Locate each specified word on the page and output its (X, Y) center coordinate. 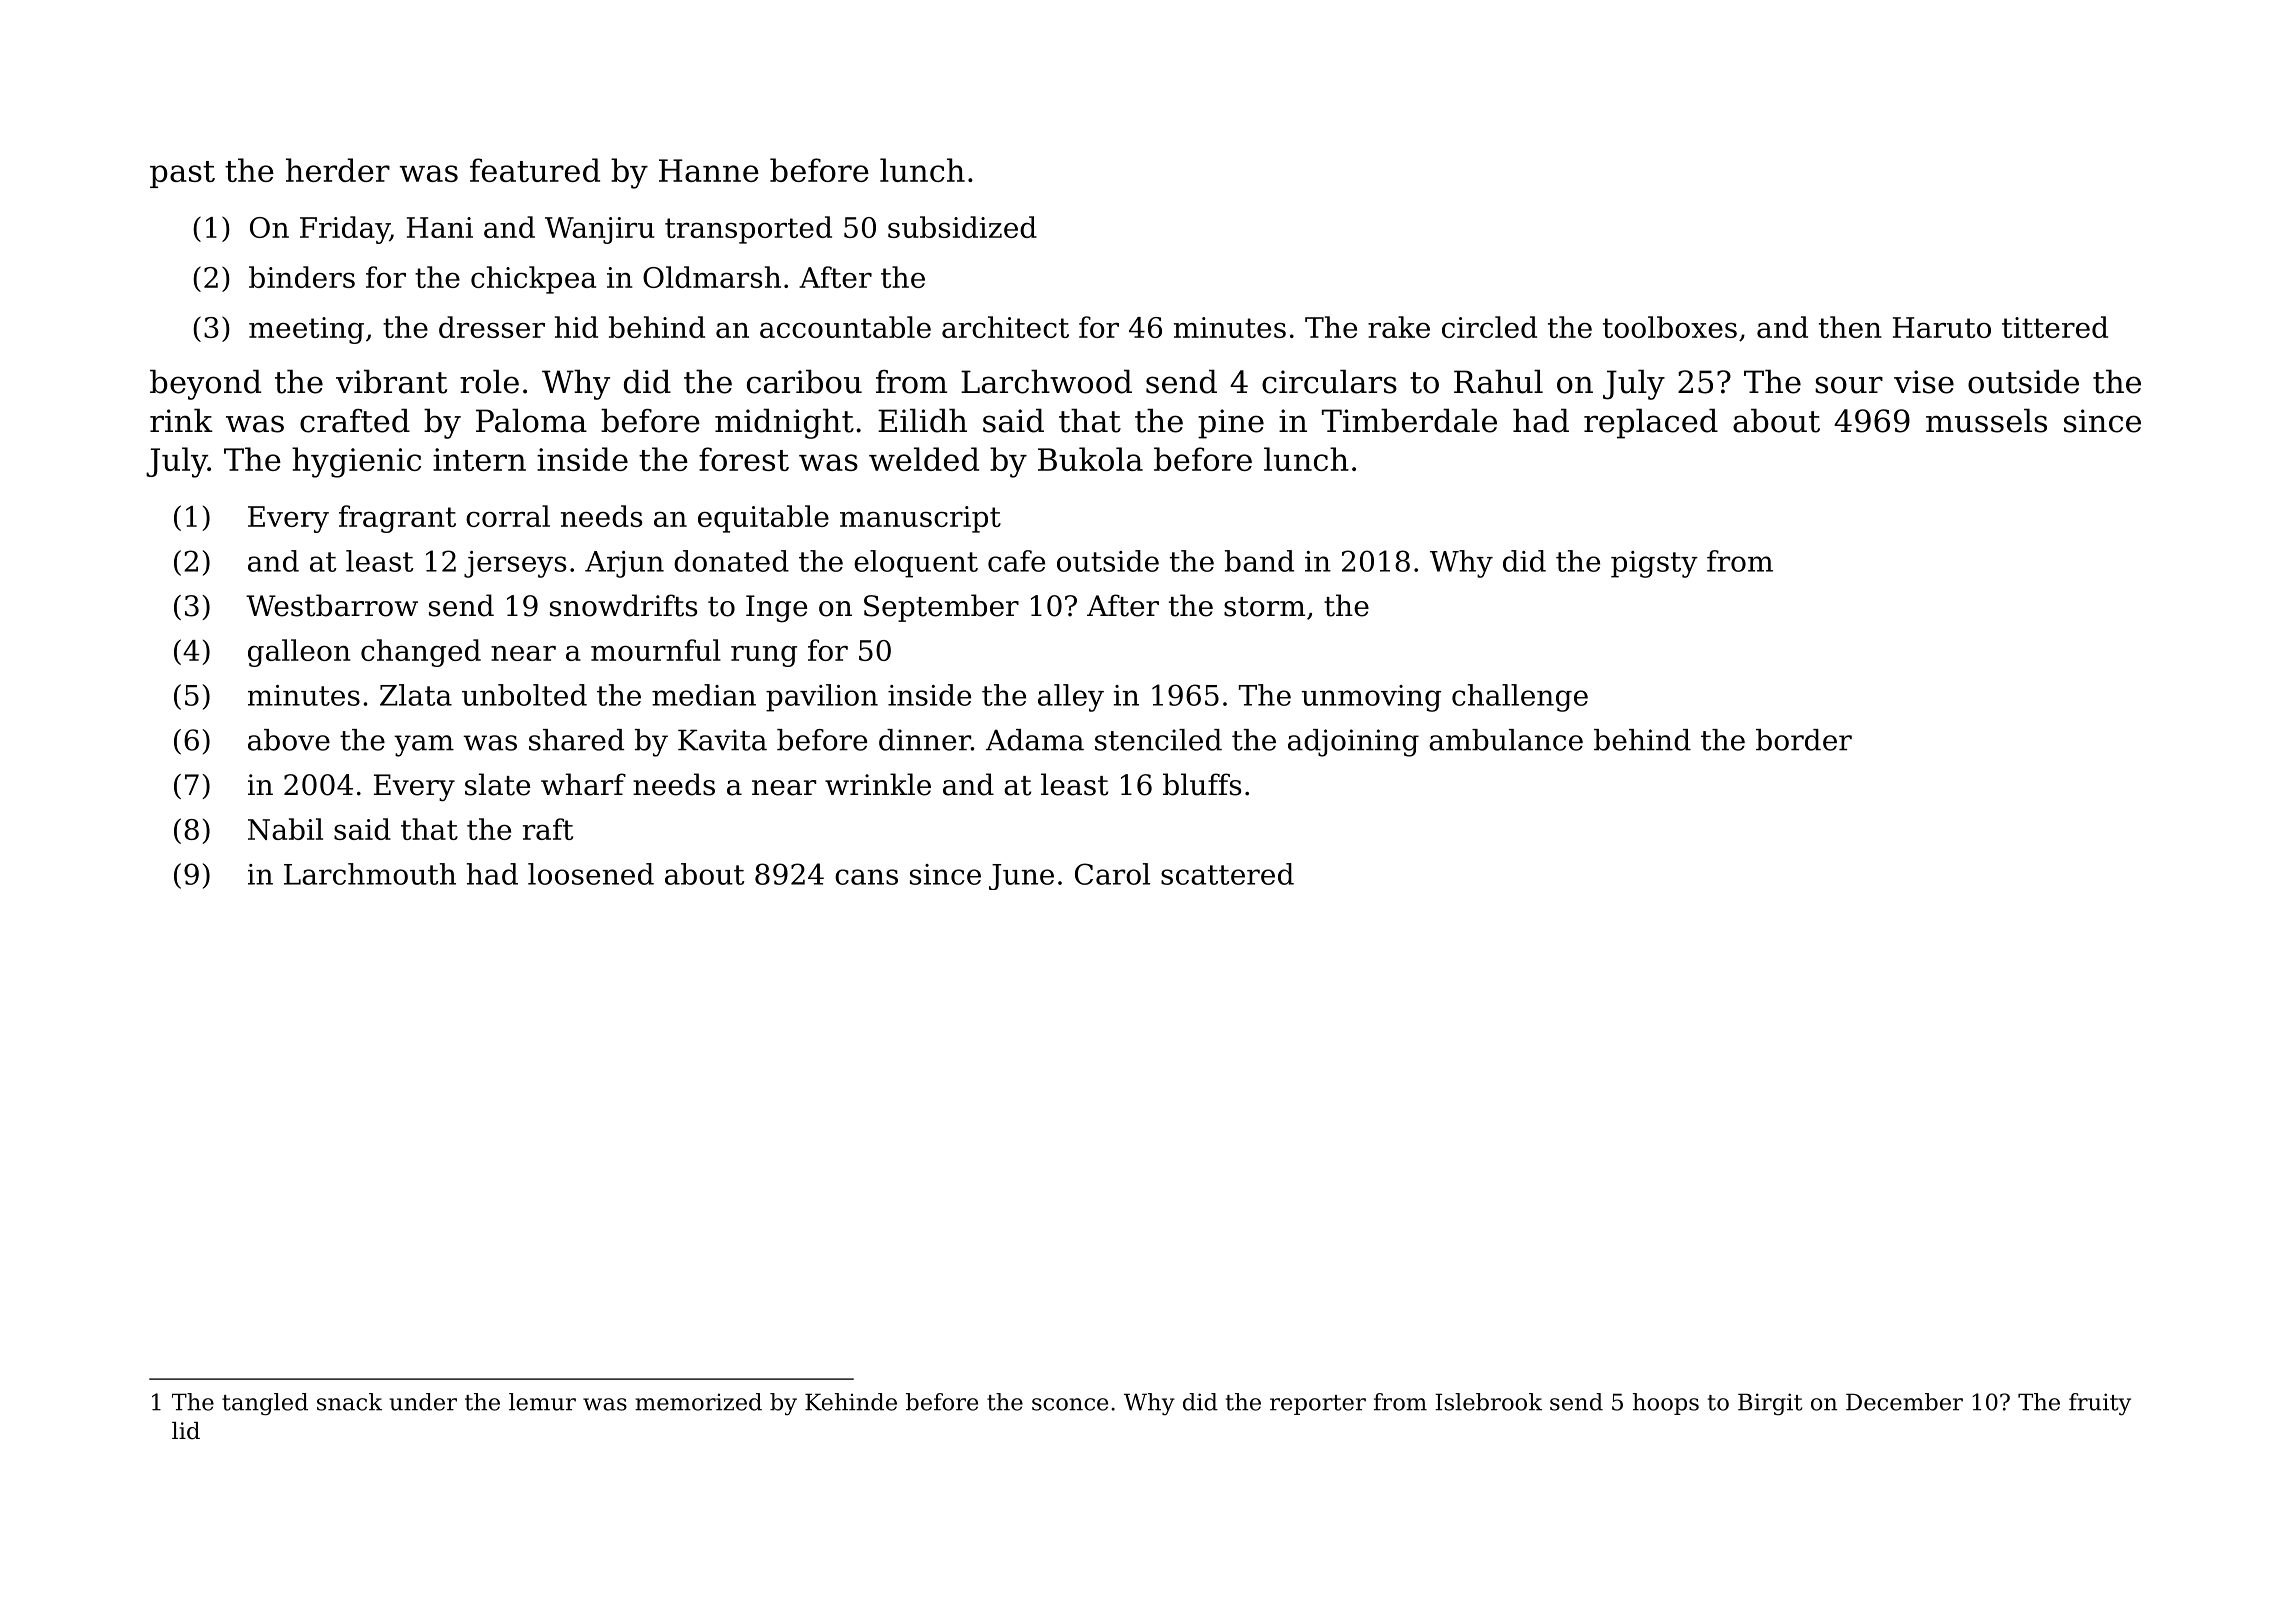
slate (497, 784)
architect (1005, 327)
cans (866, 877)
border (1804, 740)
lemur (542, 1402)
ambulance (1506, 740)
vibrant (391, 381)
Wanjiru (600, 230)
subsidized (962, 227)
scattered (1227, 874)
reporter (1318, 1405)
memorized (698, 1402)
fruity (2100, 1404)
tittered (2055, 327)
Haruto (1942, 327)
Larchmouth (370, 874)
